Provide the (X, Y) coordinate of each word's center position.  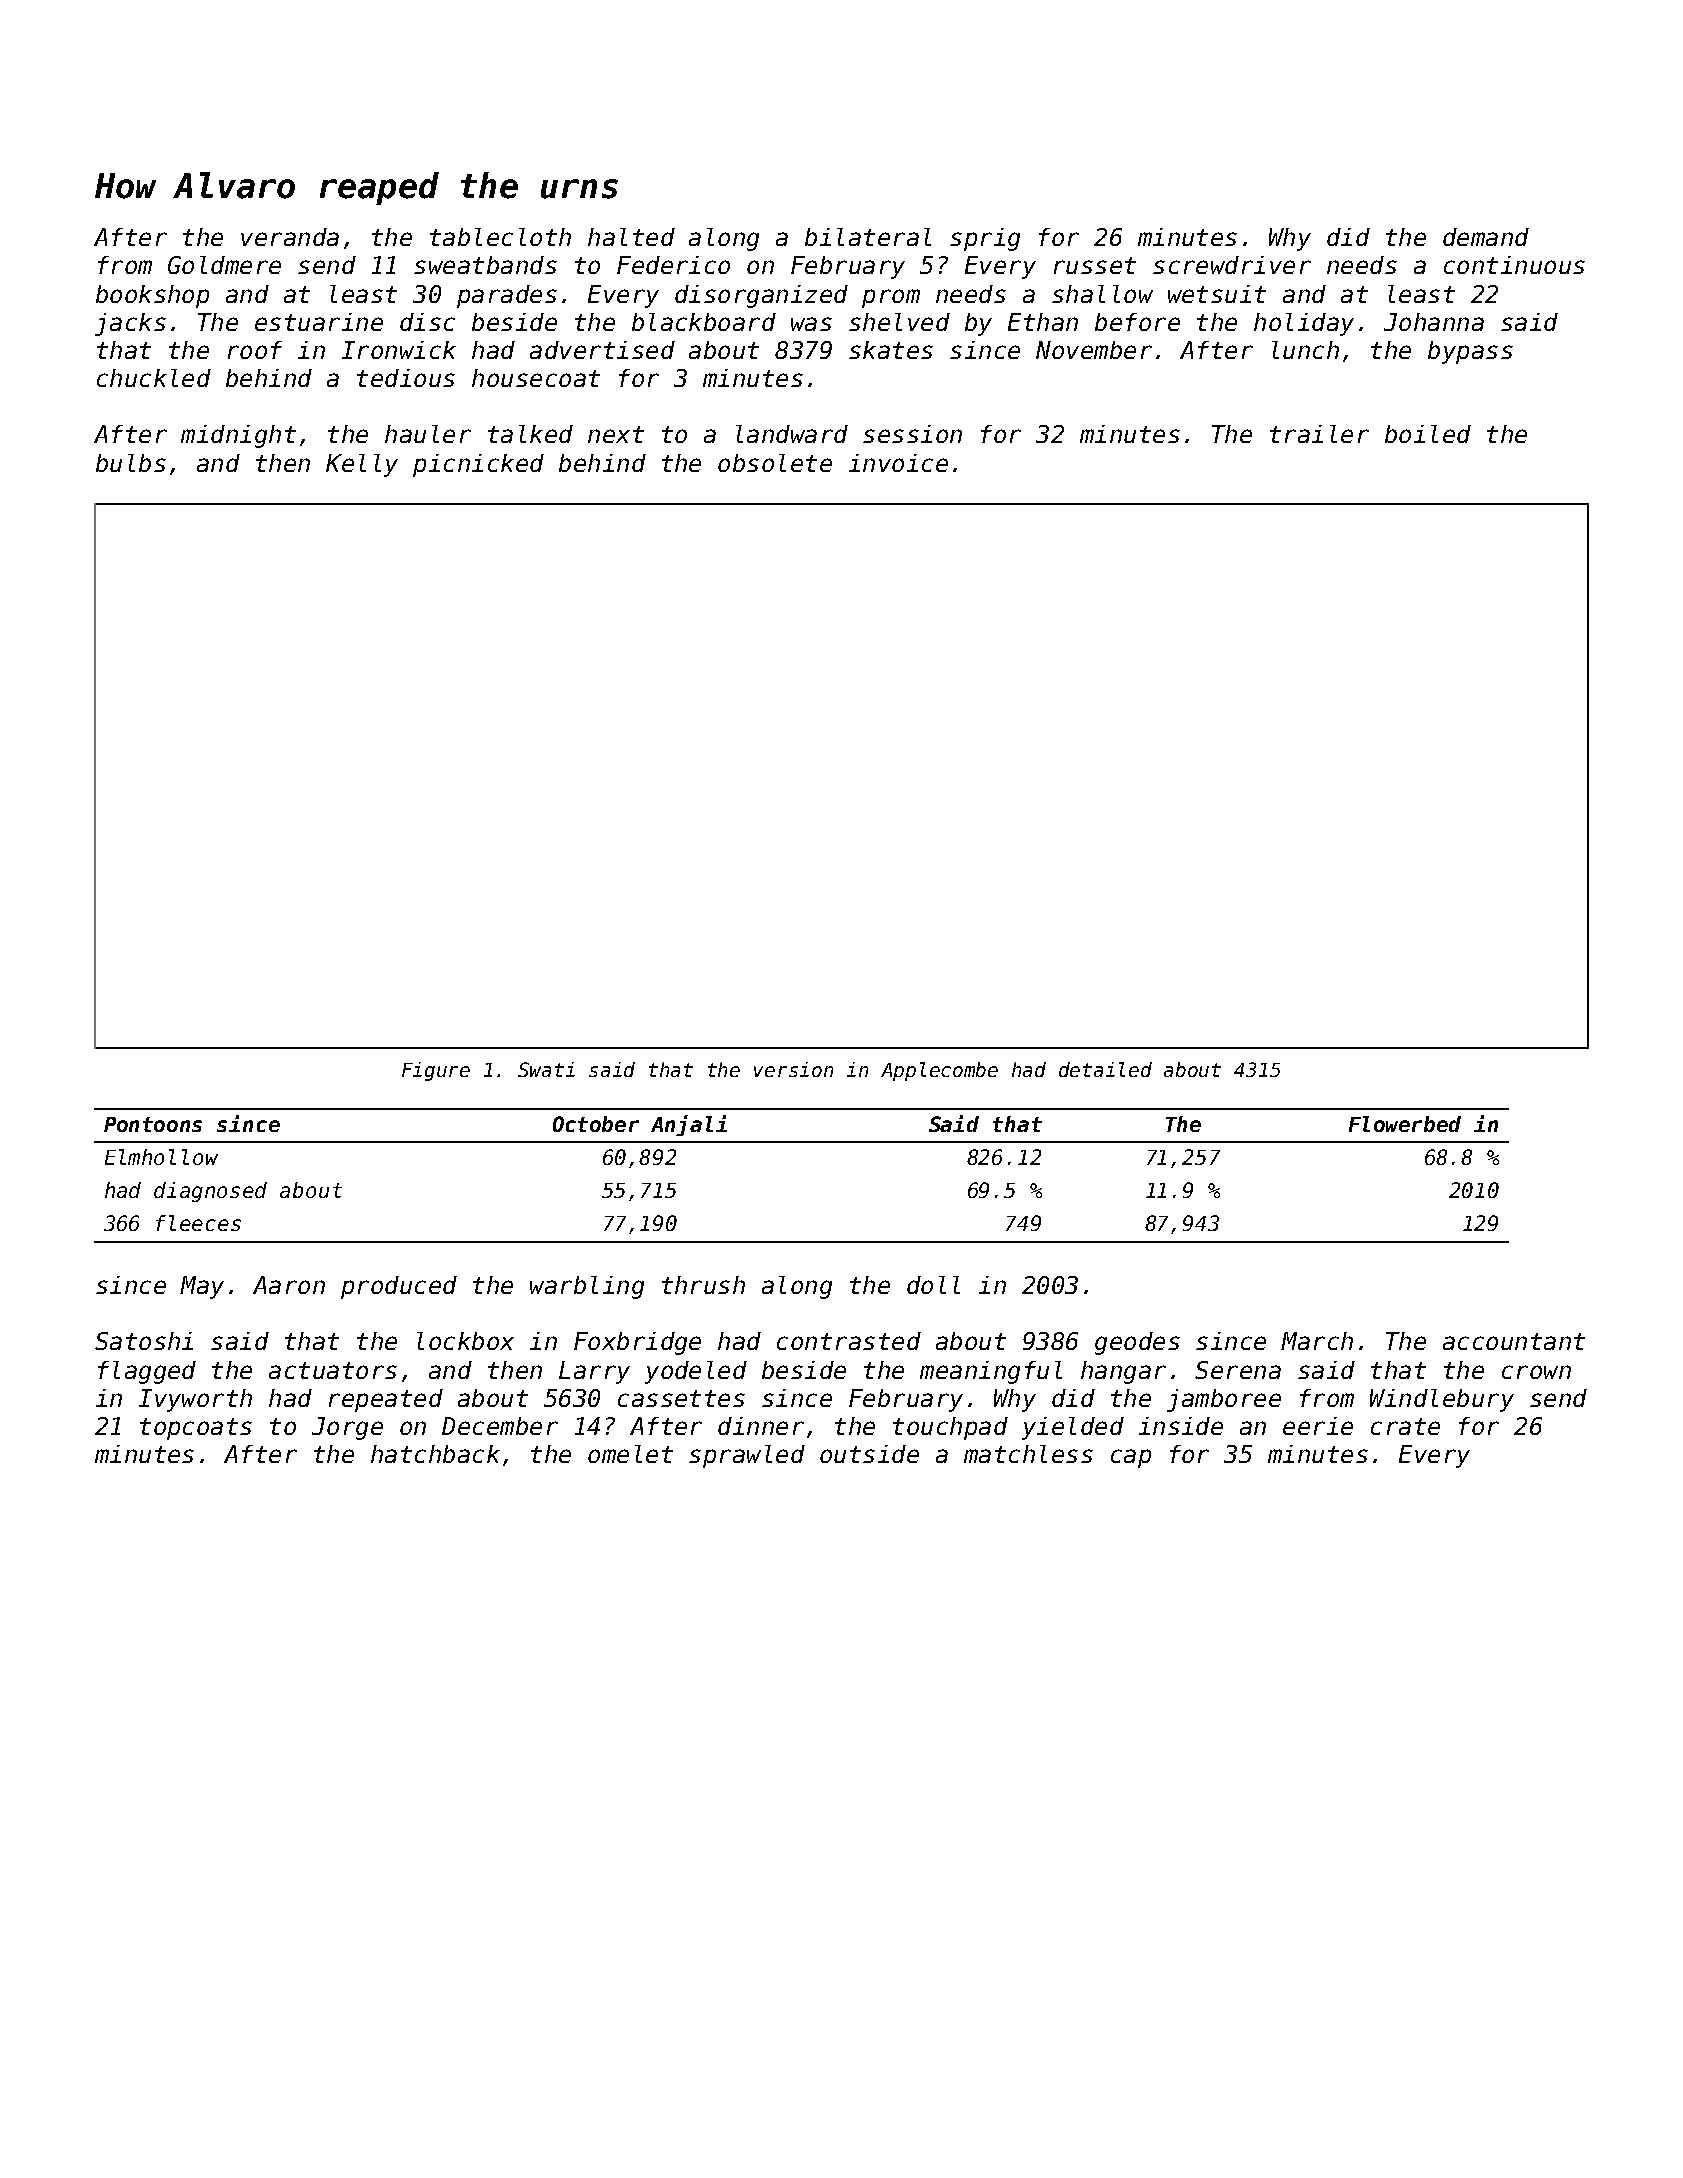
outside (869, 1454)
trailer (1319, 434)
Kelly (362, 465)
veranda (290, 237)
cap (1131, 1458)
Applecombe (939, 1071)
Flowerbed (1405, 1124)
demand (1486, 237)
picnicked (478, 465)
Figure (436, 1071)
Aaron (289, 1285)
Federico (673, 265)
